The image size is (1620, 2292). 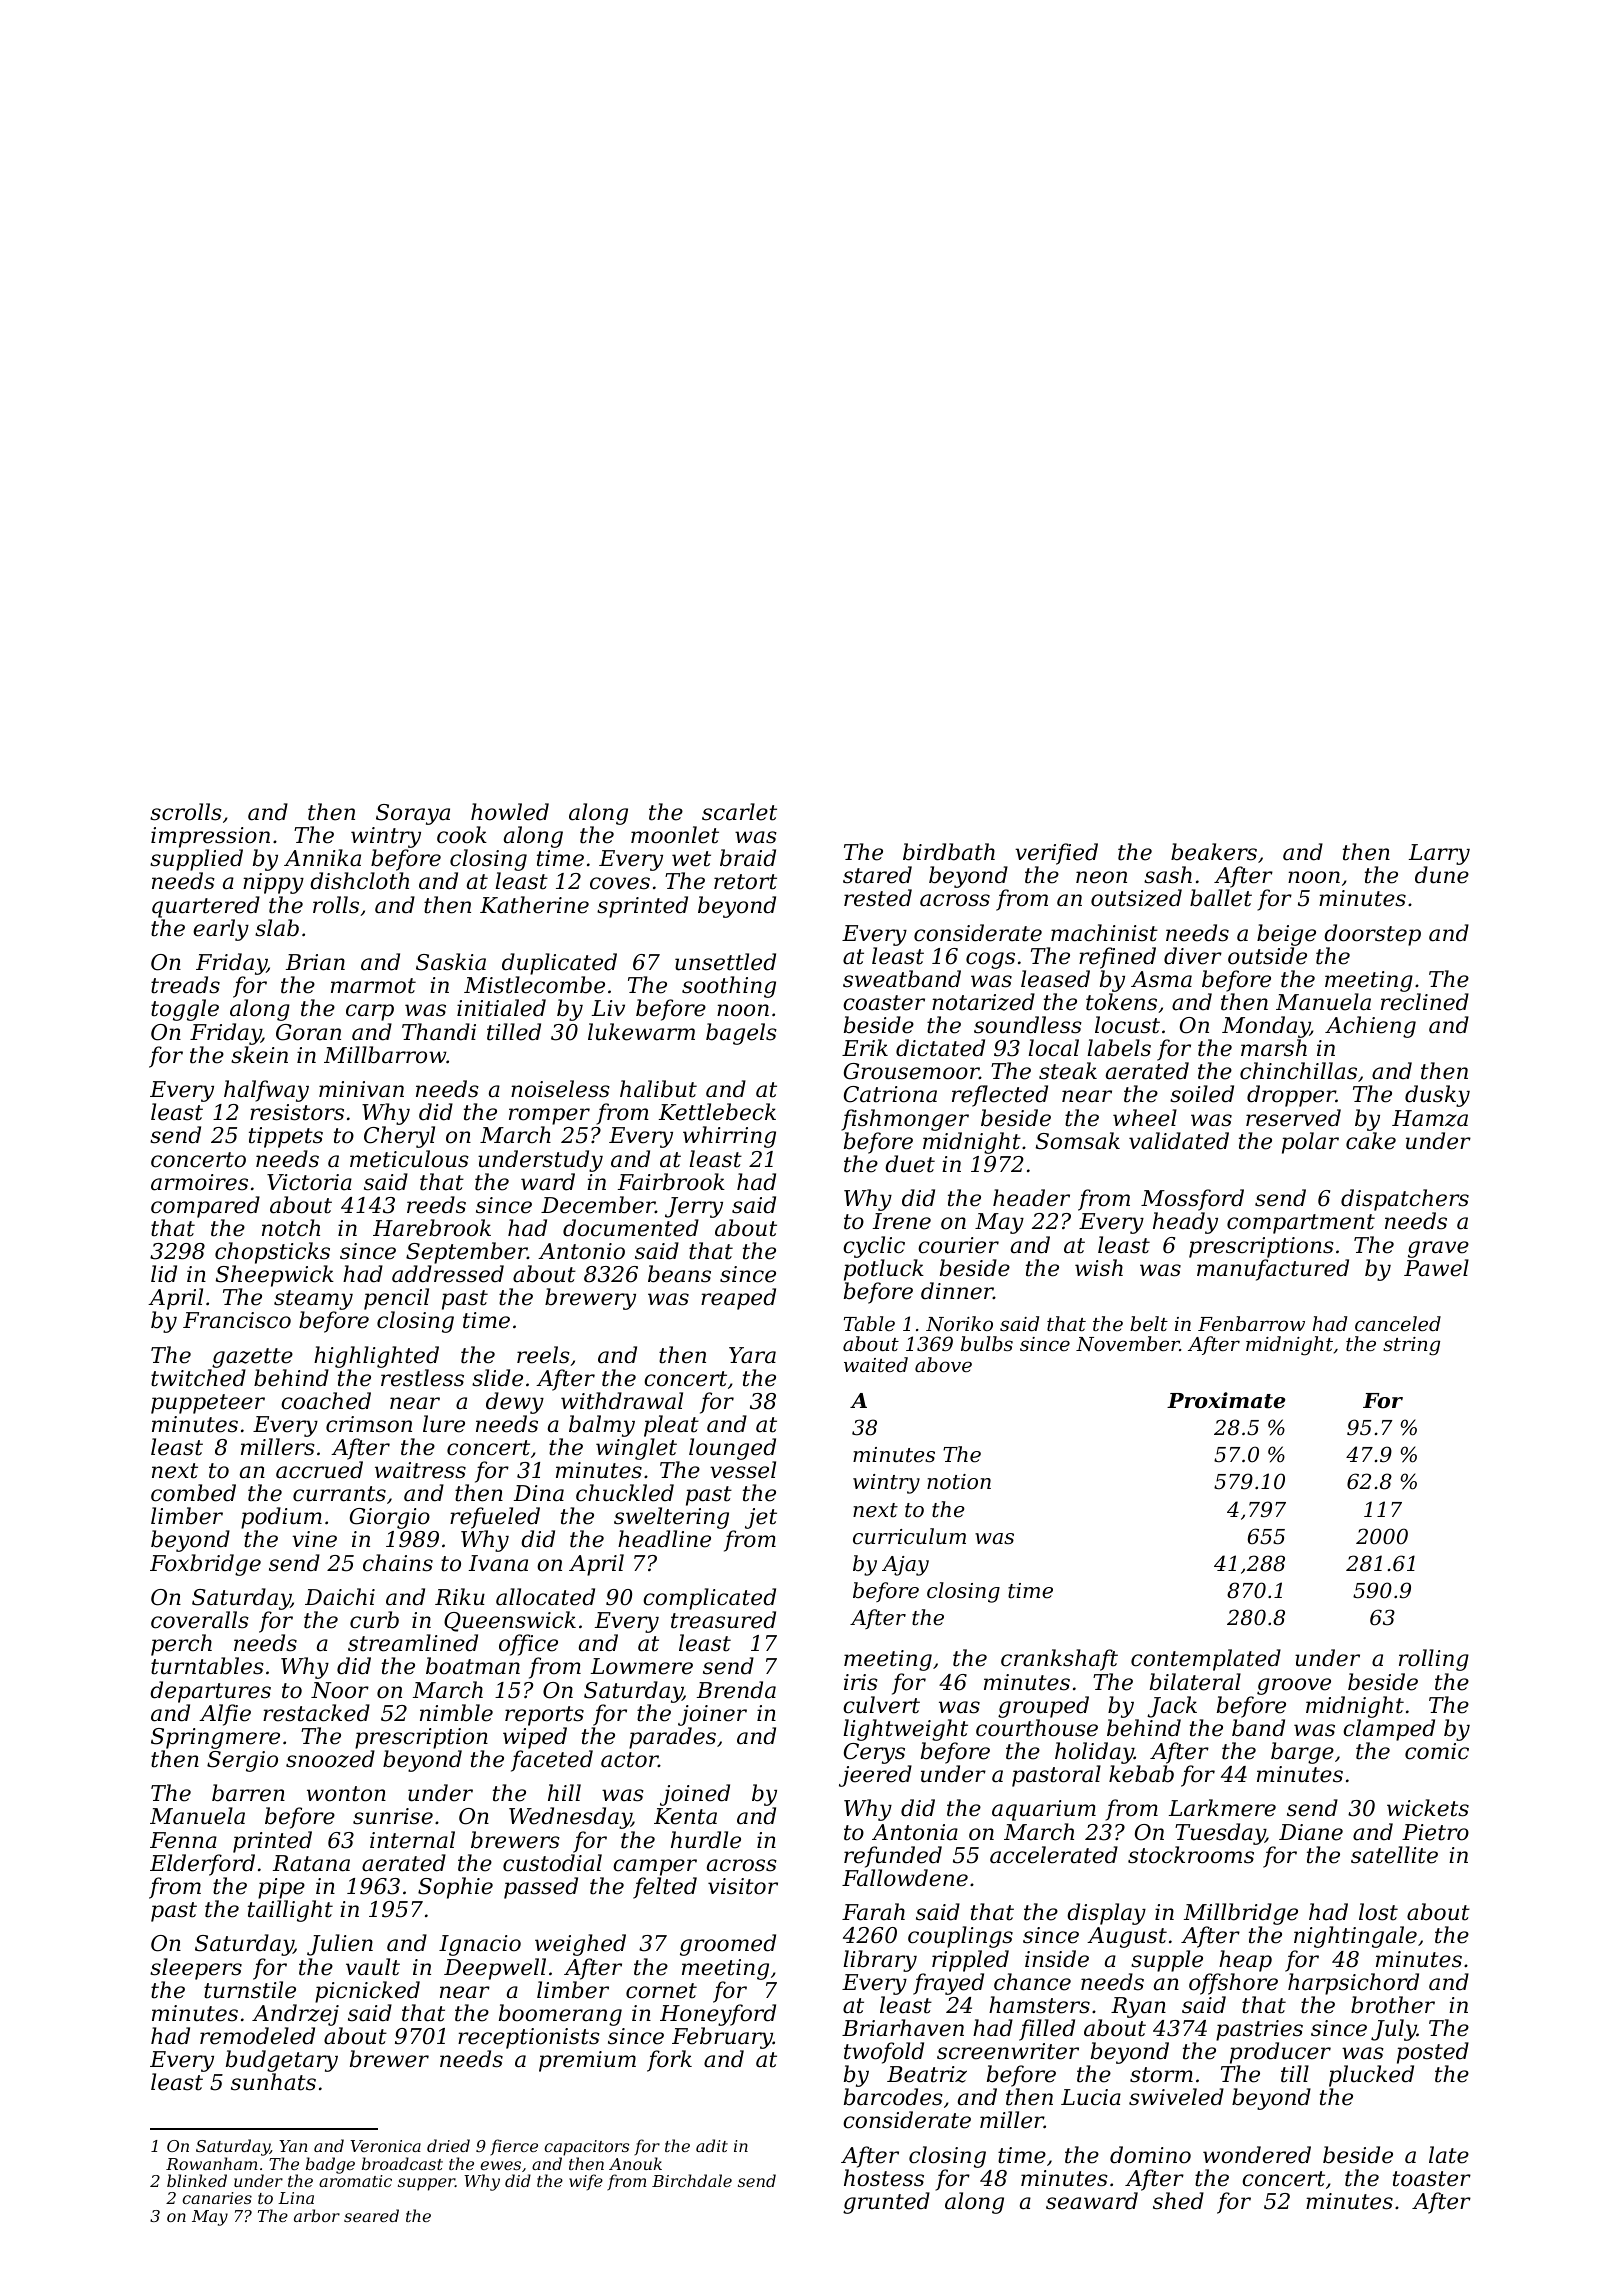 I want to click on rolling, so click(x=1434, y=1660).
